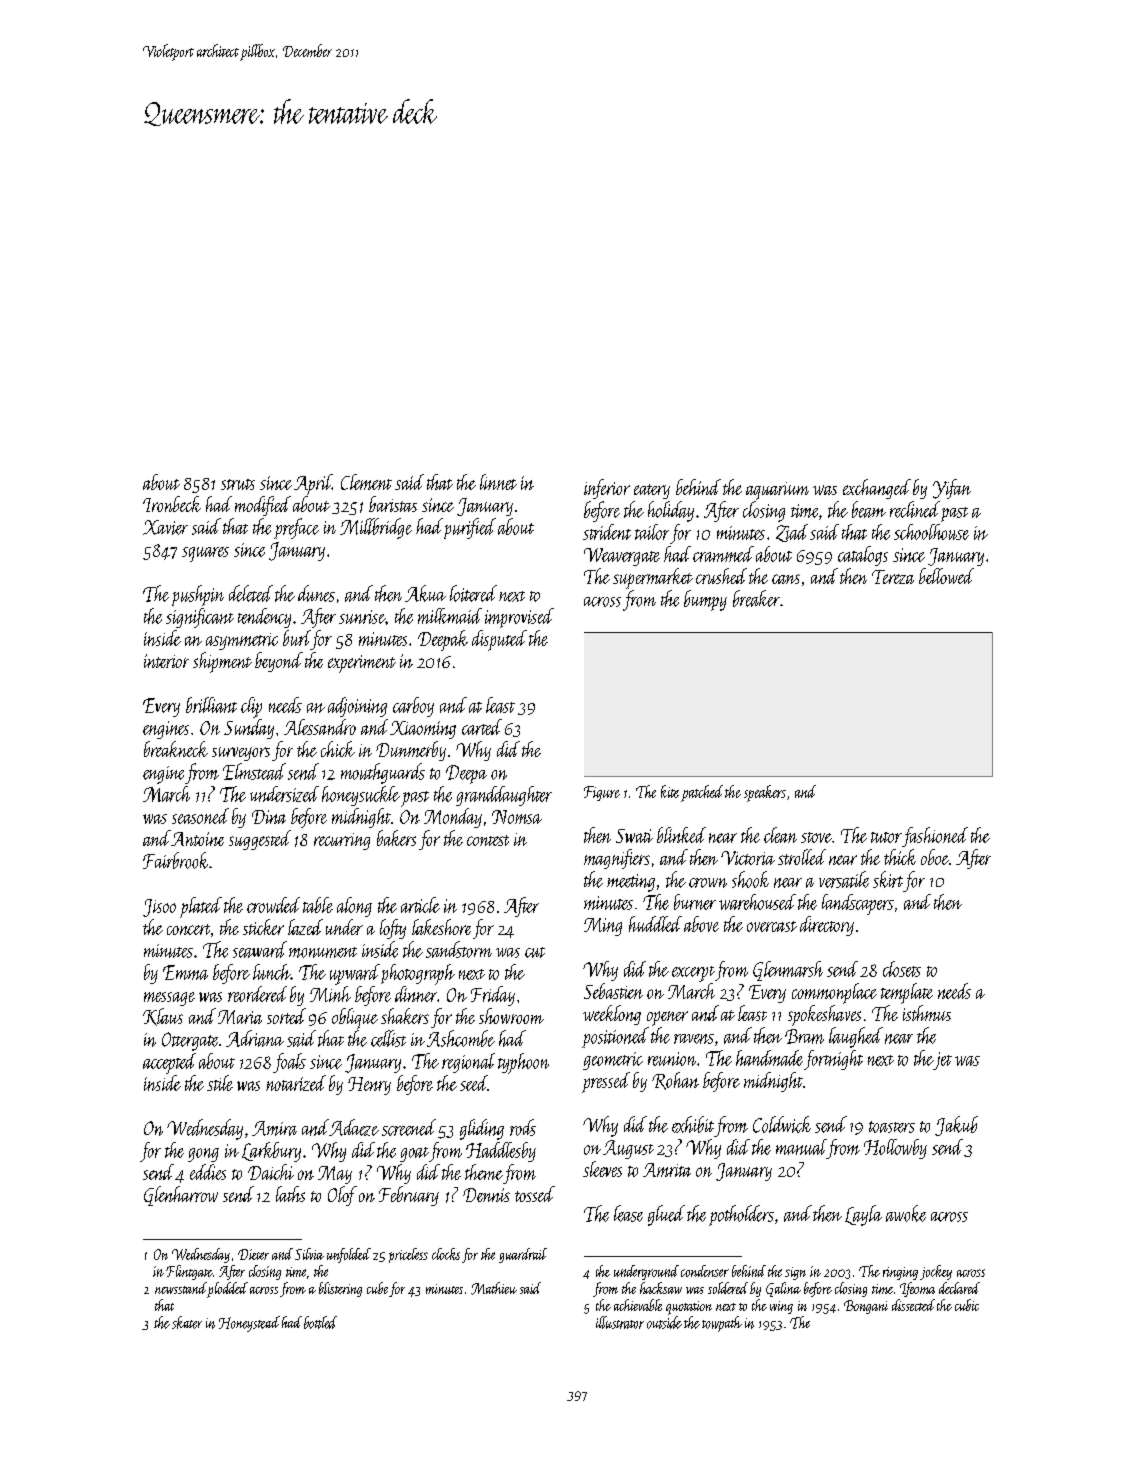 The width and height of the screenshot is (1136, 1470). What do you see at coordinates (330, 994) in the screenshot?
I see `Minh` at bounding box center [330, 994].
